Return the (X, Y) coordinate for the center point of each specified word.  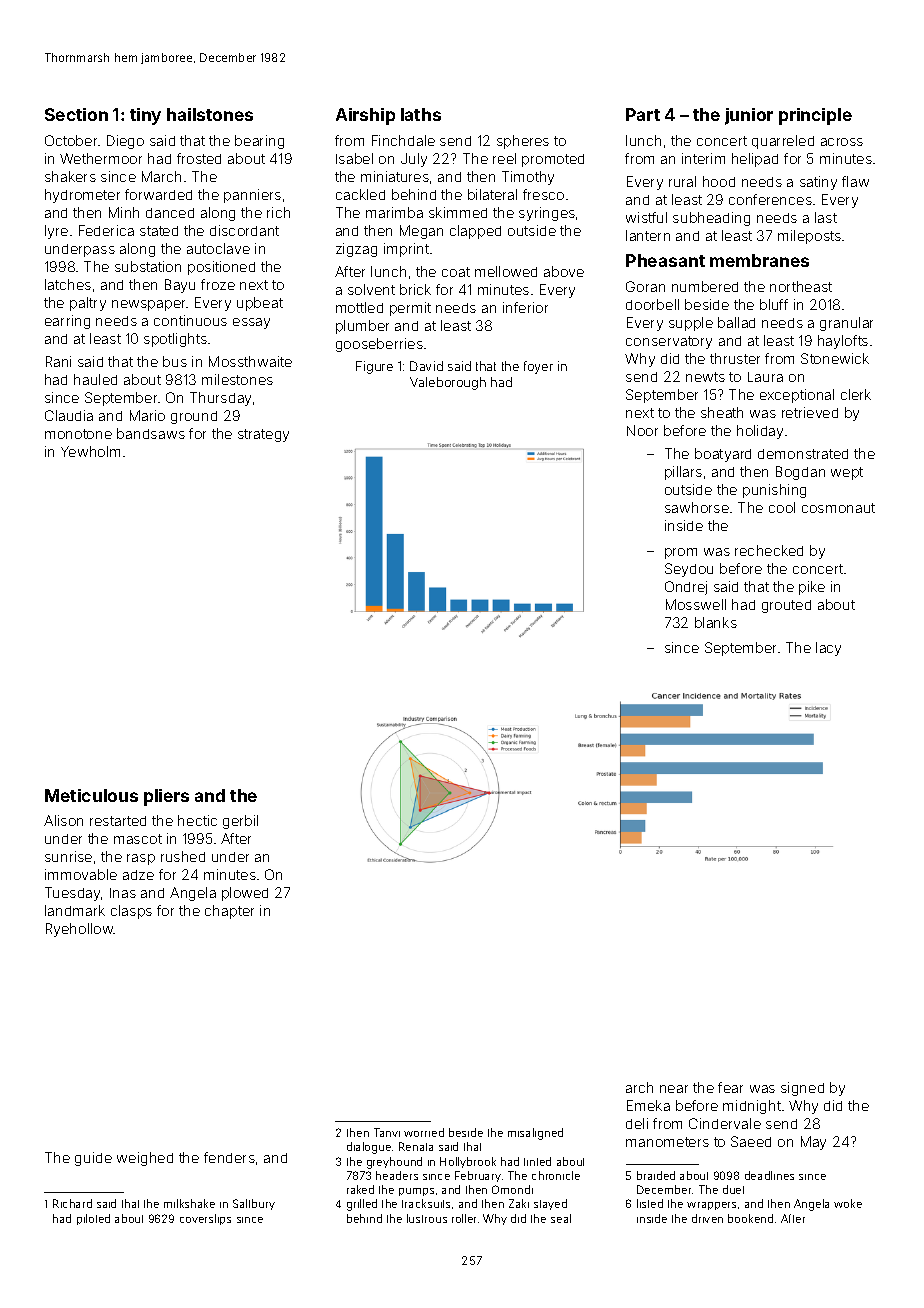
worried (424, 1132)
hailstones (210, 114)
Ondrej (686, 588)
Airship (365, 116)
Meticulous (91, 795)
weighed (145, 1159)
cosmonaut (838, 508)
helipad (755, 160)
